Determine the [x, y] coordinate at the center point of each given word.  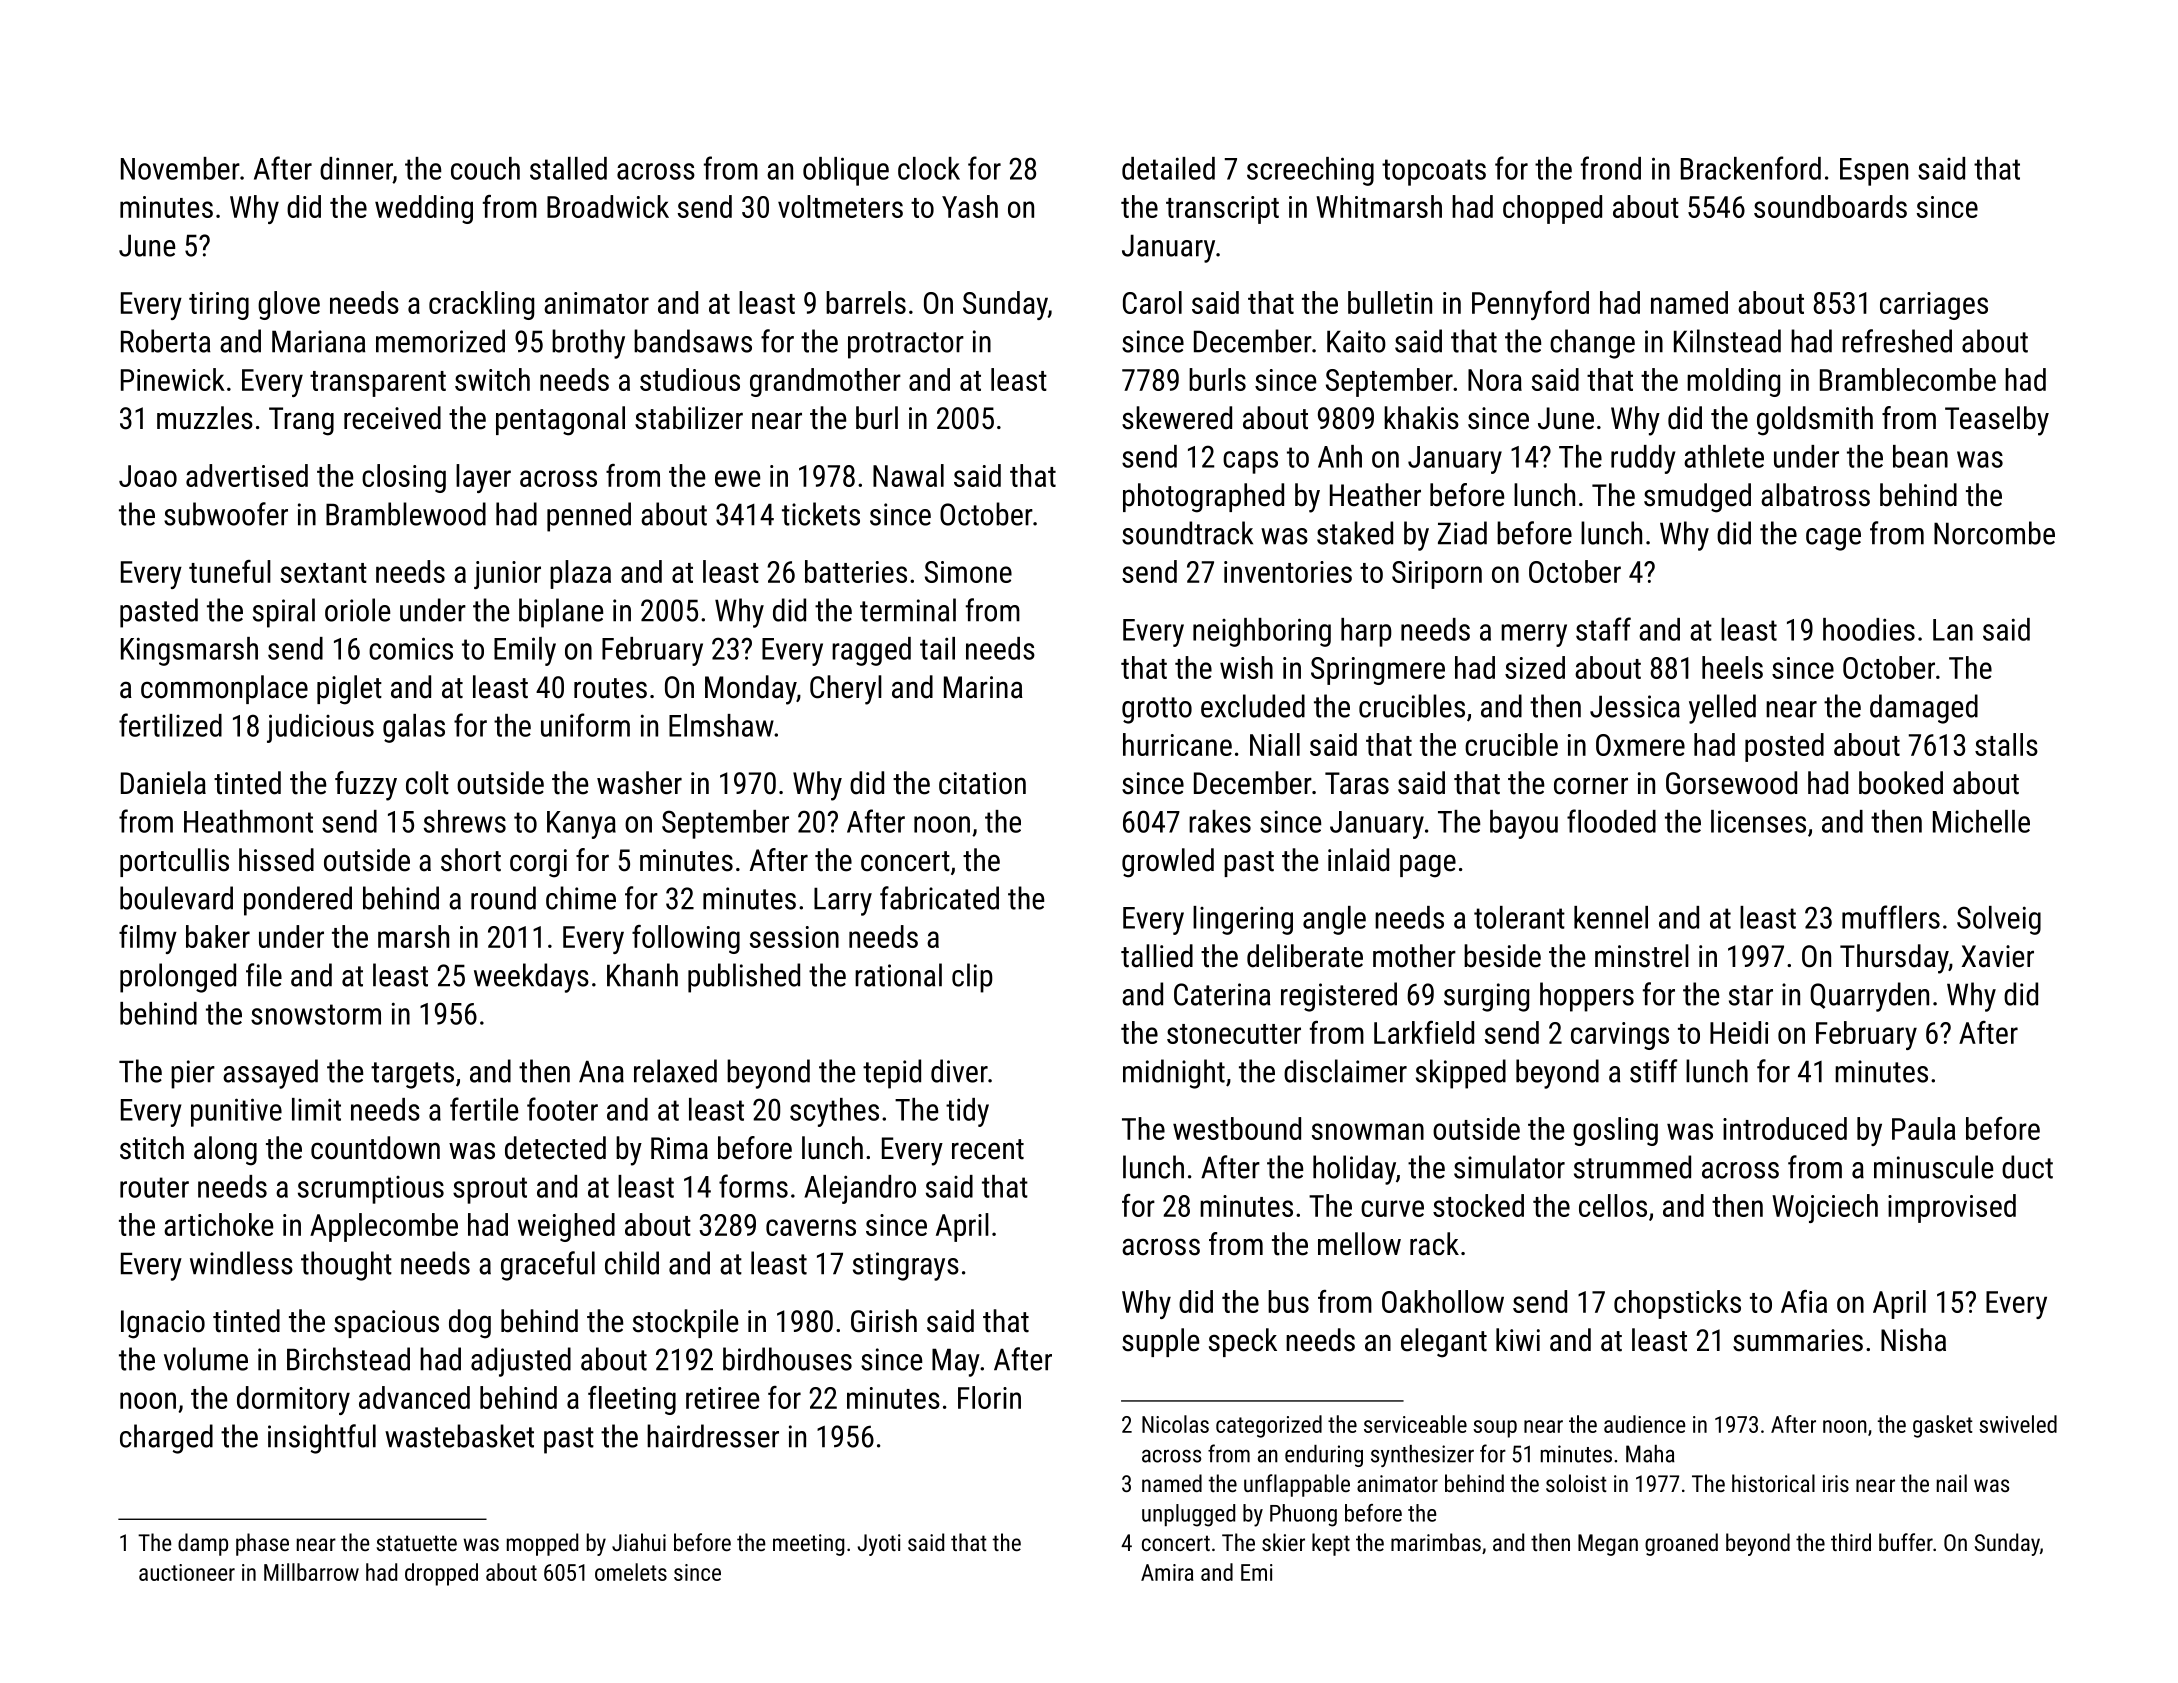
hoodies [1869, 629]
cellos [1613, 1205]
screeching [1310, 171]
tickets [821, 514]
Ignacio [163, 1324]
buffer [1906, 1542]
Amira [1167, 1572]
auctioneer [187, 1572]
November [180, 168]
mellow [1359, 1244]
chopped [1552, 209]
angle [1334, 920]
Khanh [642, 975]
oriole [357, 610]
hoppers [1587, 997]
